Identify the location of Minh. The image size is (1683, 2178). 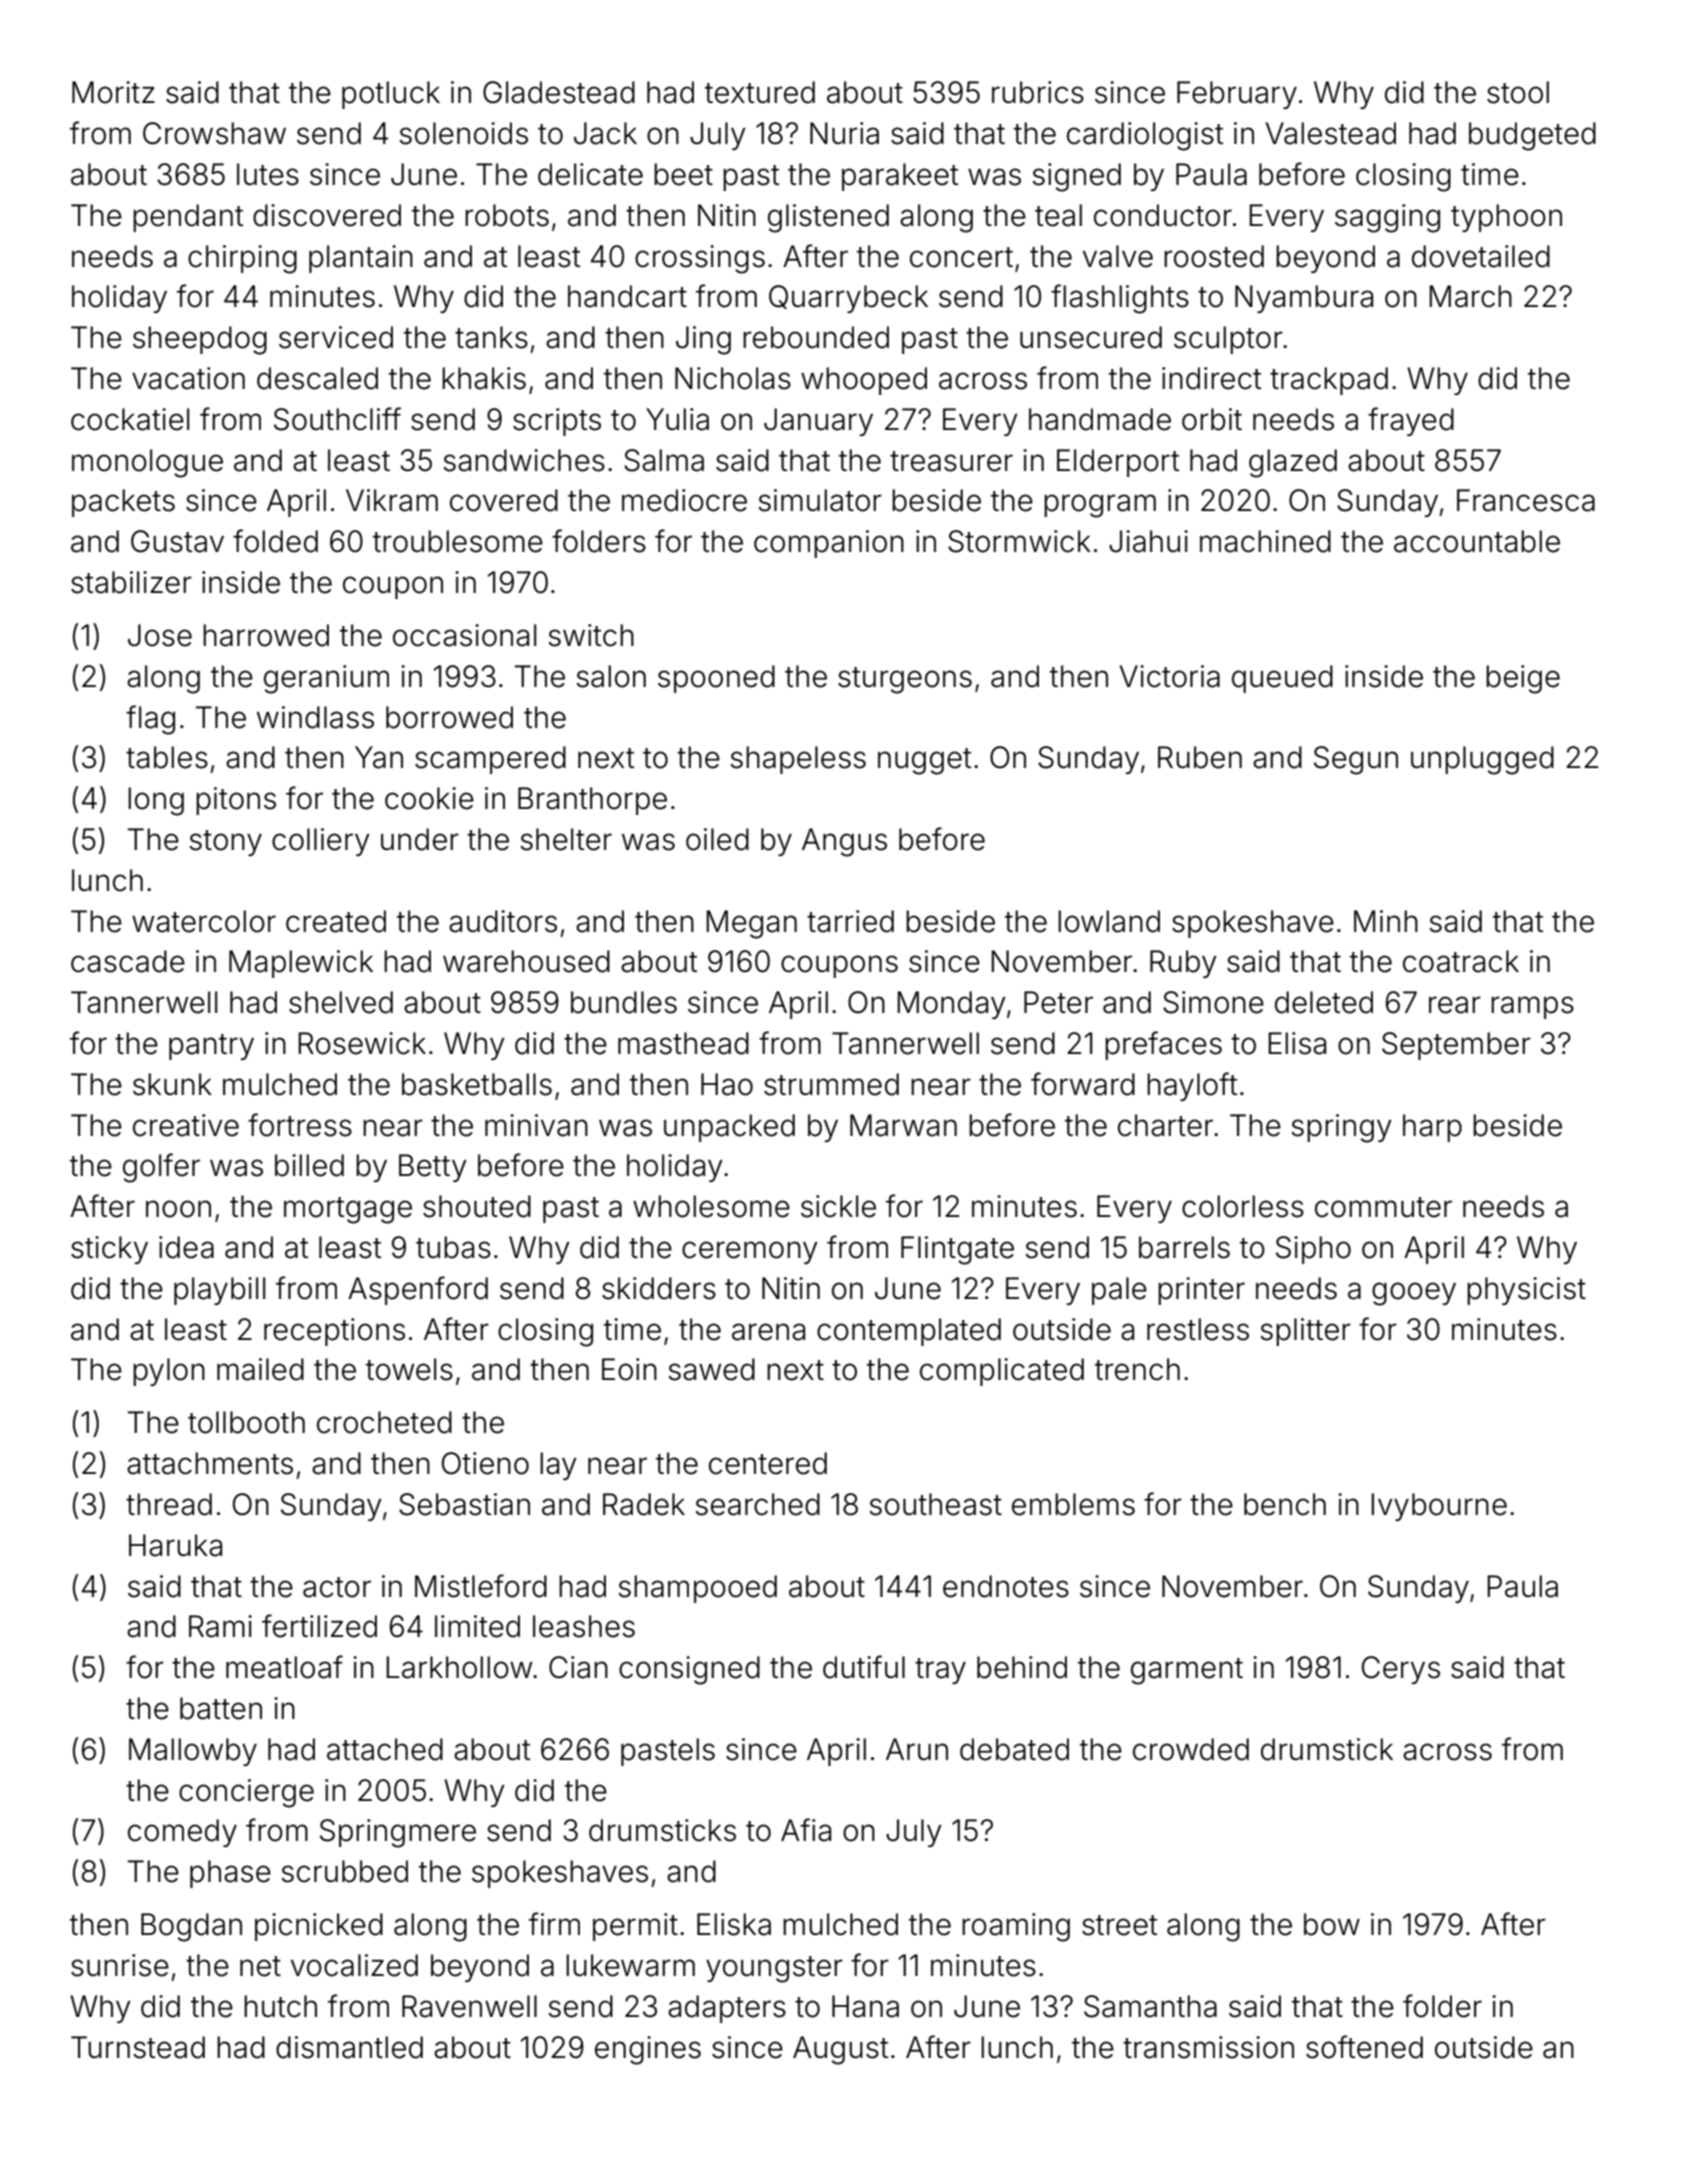
(1386, 921).
